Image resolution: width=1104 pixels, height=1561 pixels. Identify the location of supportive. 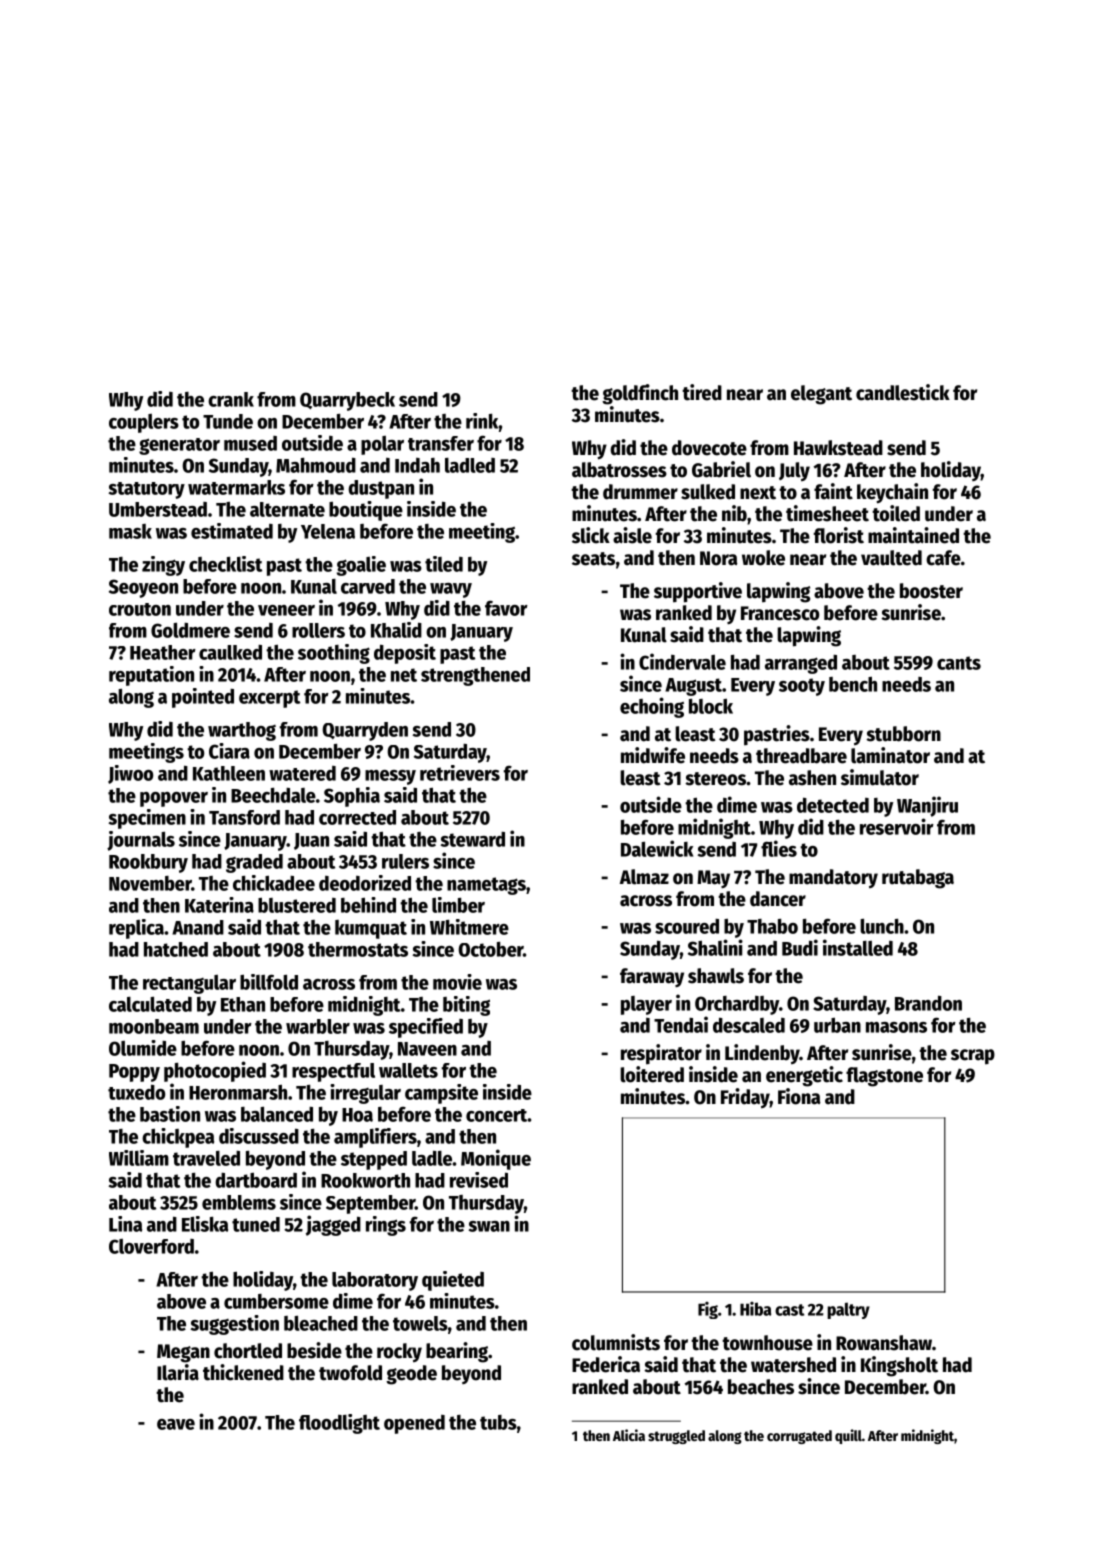
(698, 592).
